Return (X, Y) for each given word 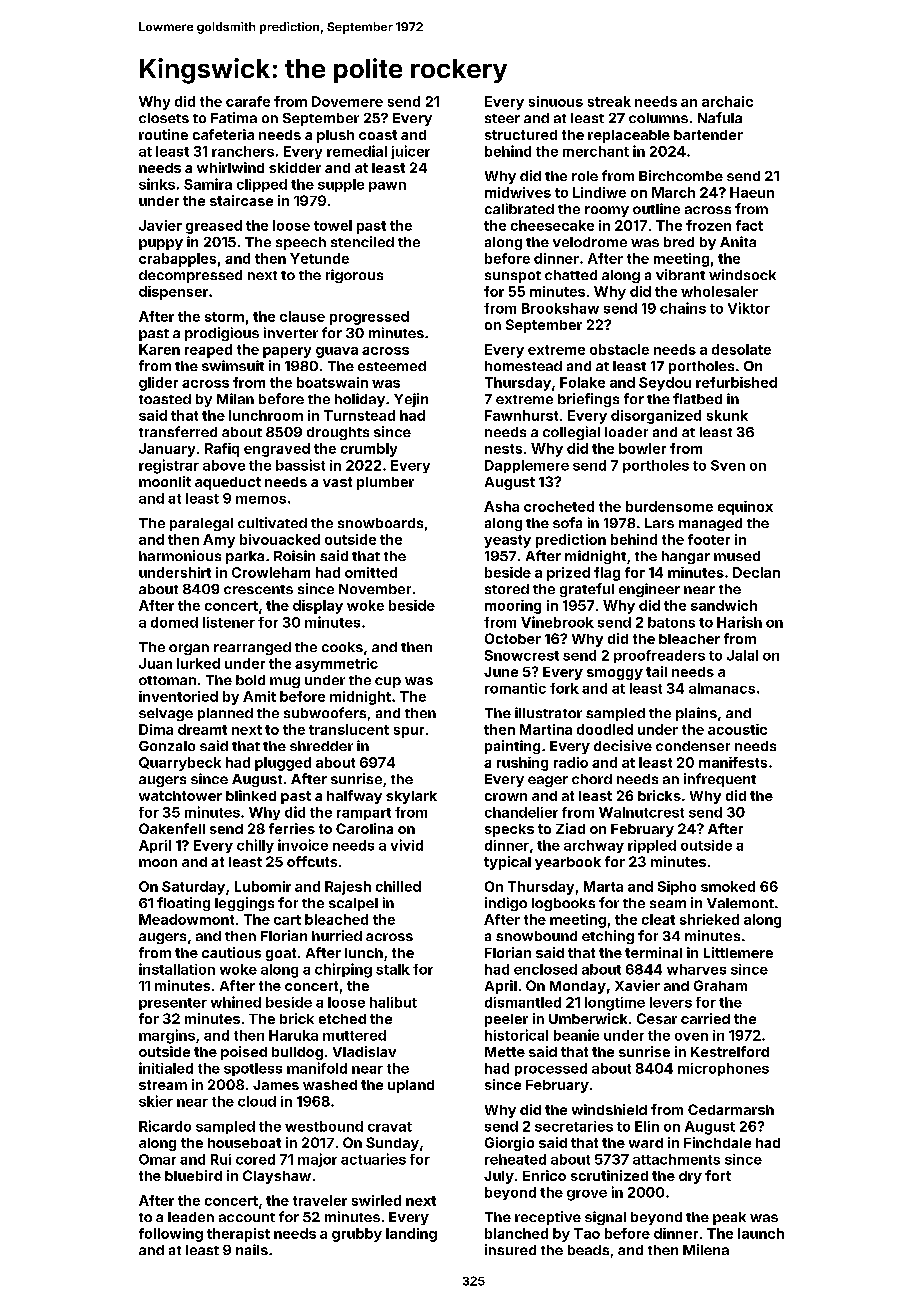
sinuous (556, 101)
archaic (727, 101)
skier (156, 1101)
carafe (248, 101)
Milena (706, 1249)
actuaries (373, 1159)
